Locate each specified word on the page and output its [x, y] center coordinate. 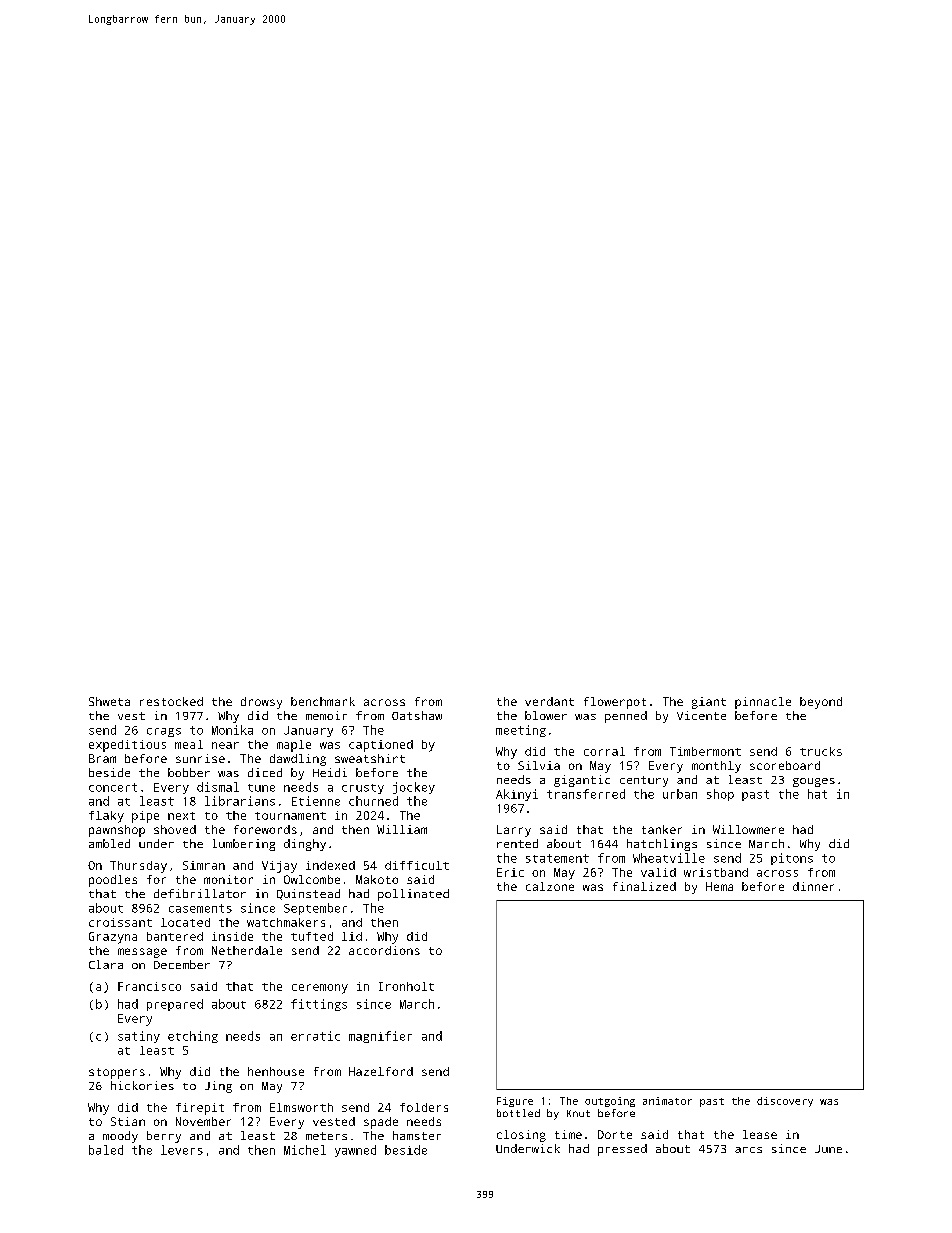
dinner [813, 886]
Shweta [109, 701]
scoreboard [785, 765]
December [182, 964]
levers [182, 1150]
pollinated [413, 895]
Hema [719, 886]
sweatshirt [370, 758]
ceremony [320, 989]
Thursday [138, 867]
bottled [518, 1113]
